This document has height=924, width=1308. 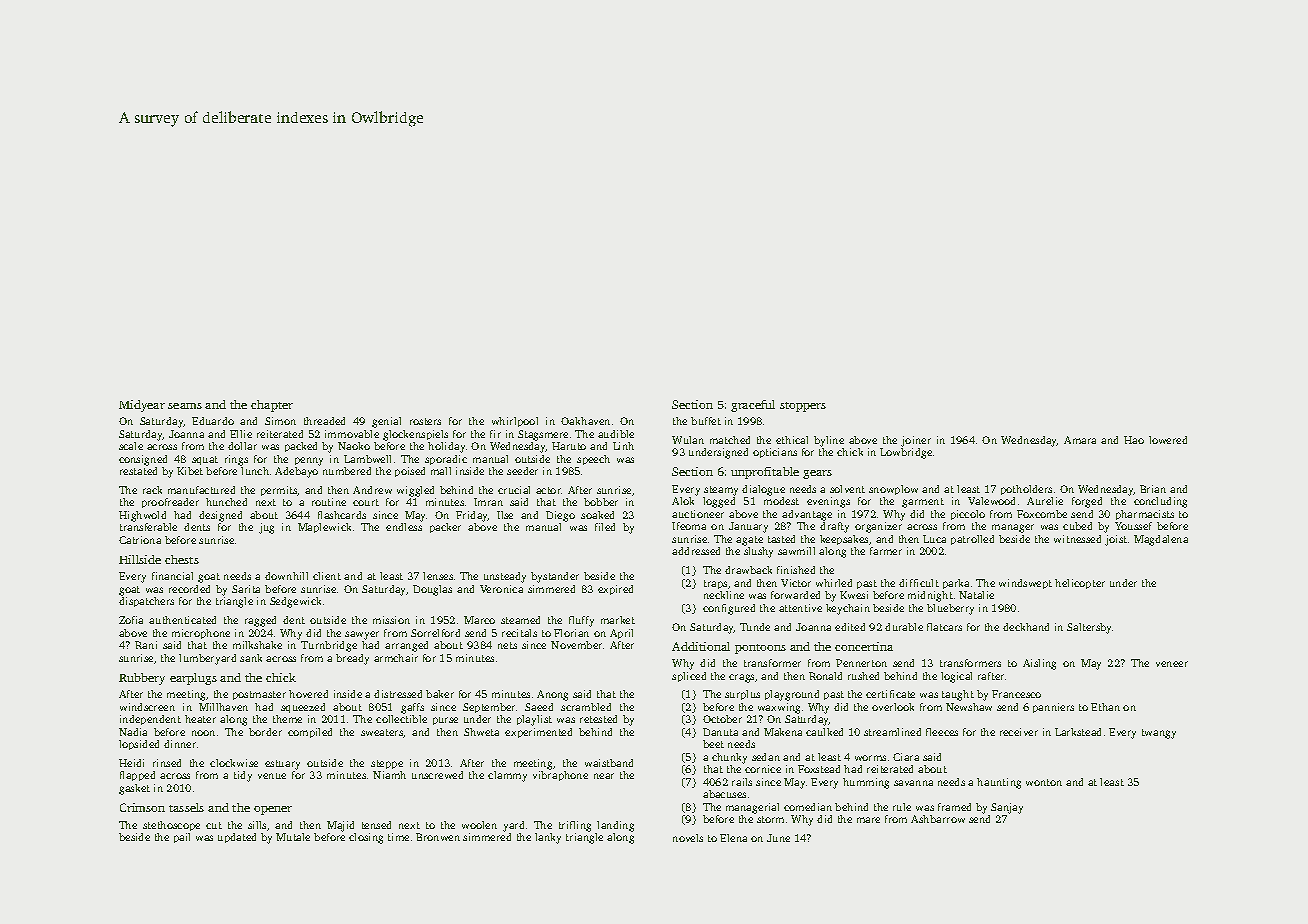 I want to click on piccolo, so click(x=968, y=515).
